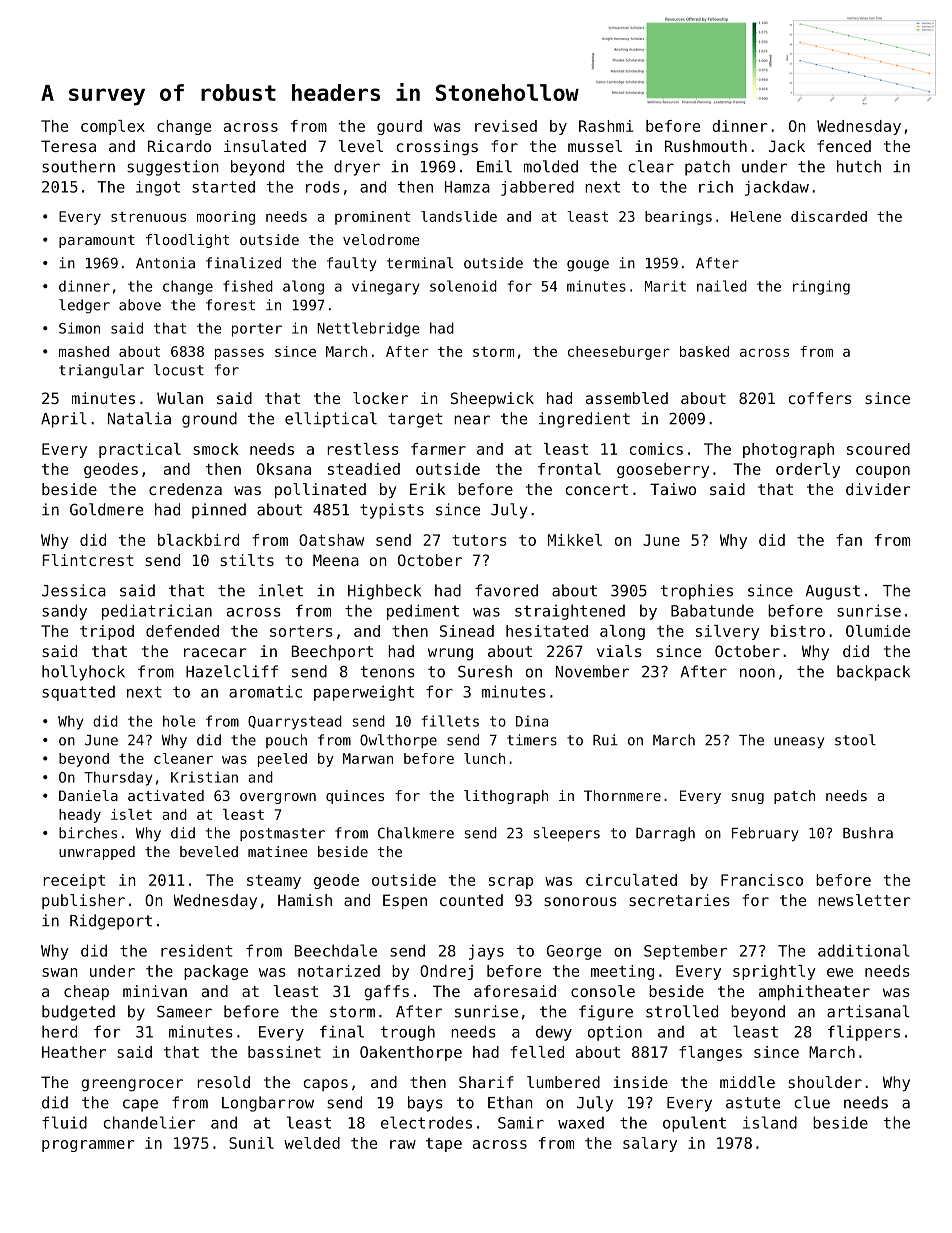 The image size is (952, 1233). What do you see at coordinates (673, 489) in the image?
I see `Taiwo` at bounding box center [673, 489].
